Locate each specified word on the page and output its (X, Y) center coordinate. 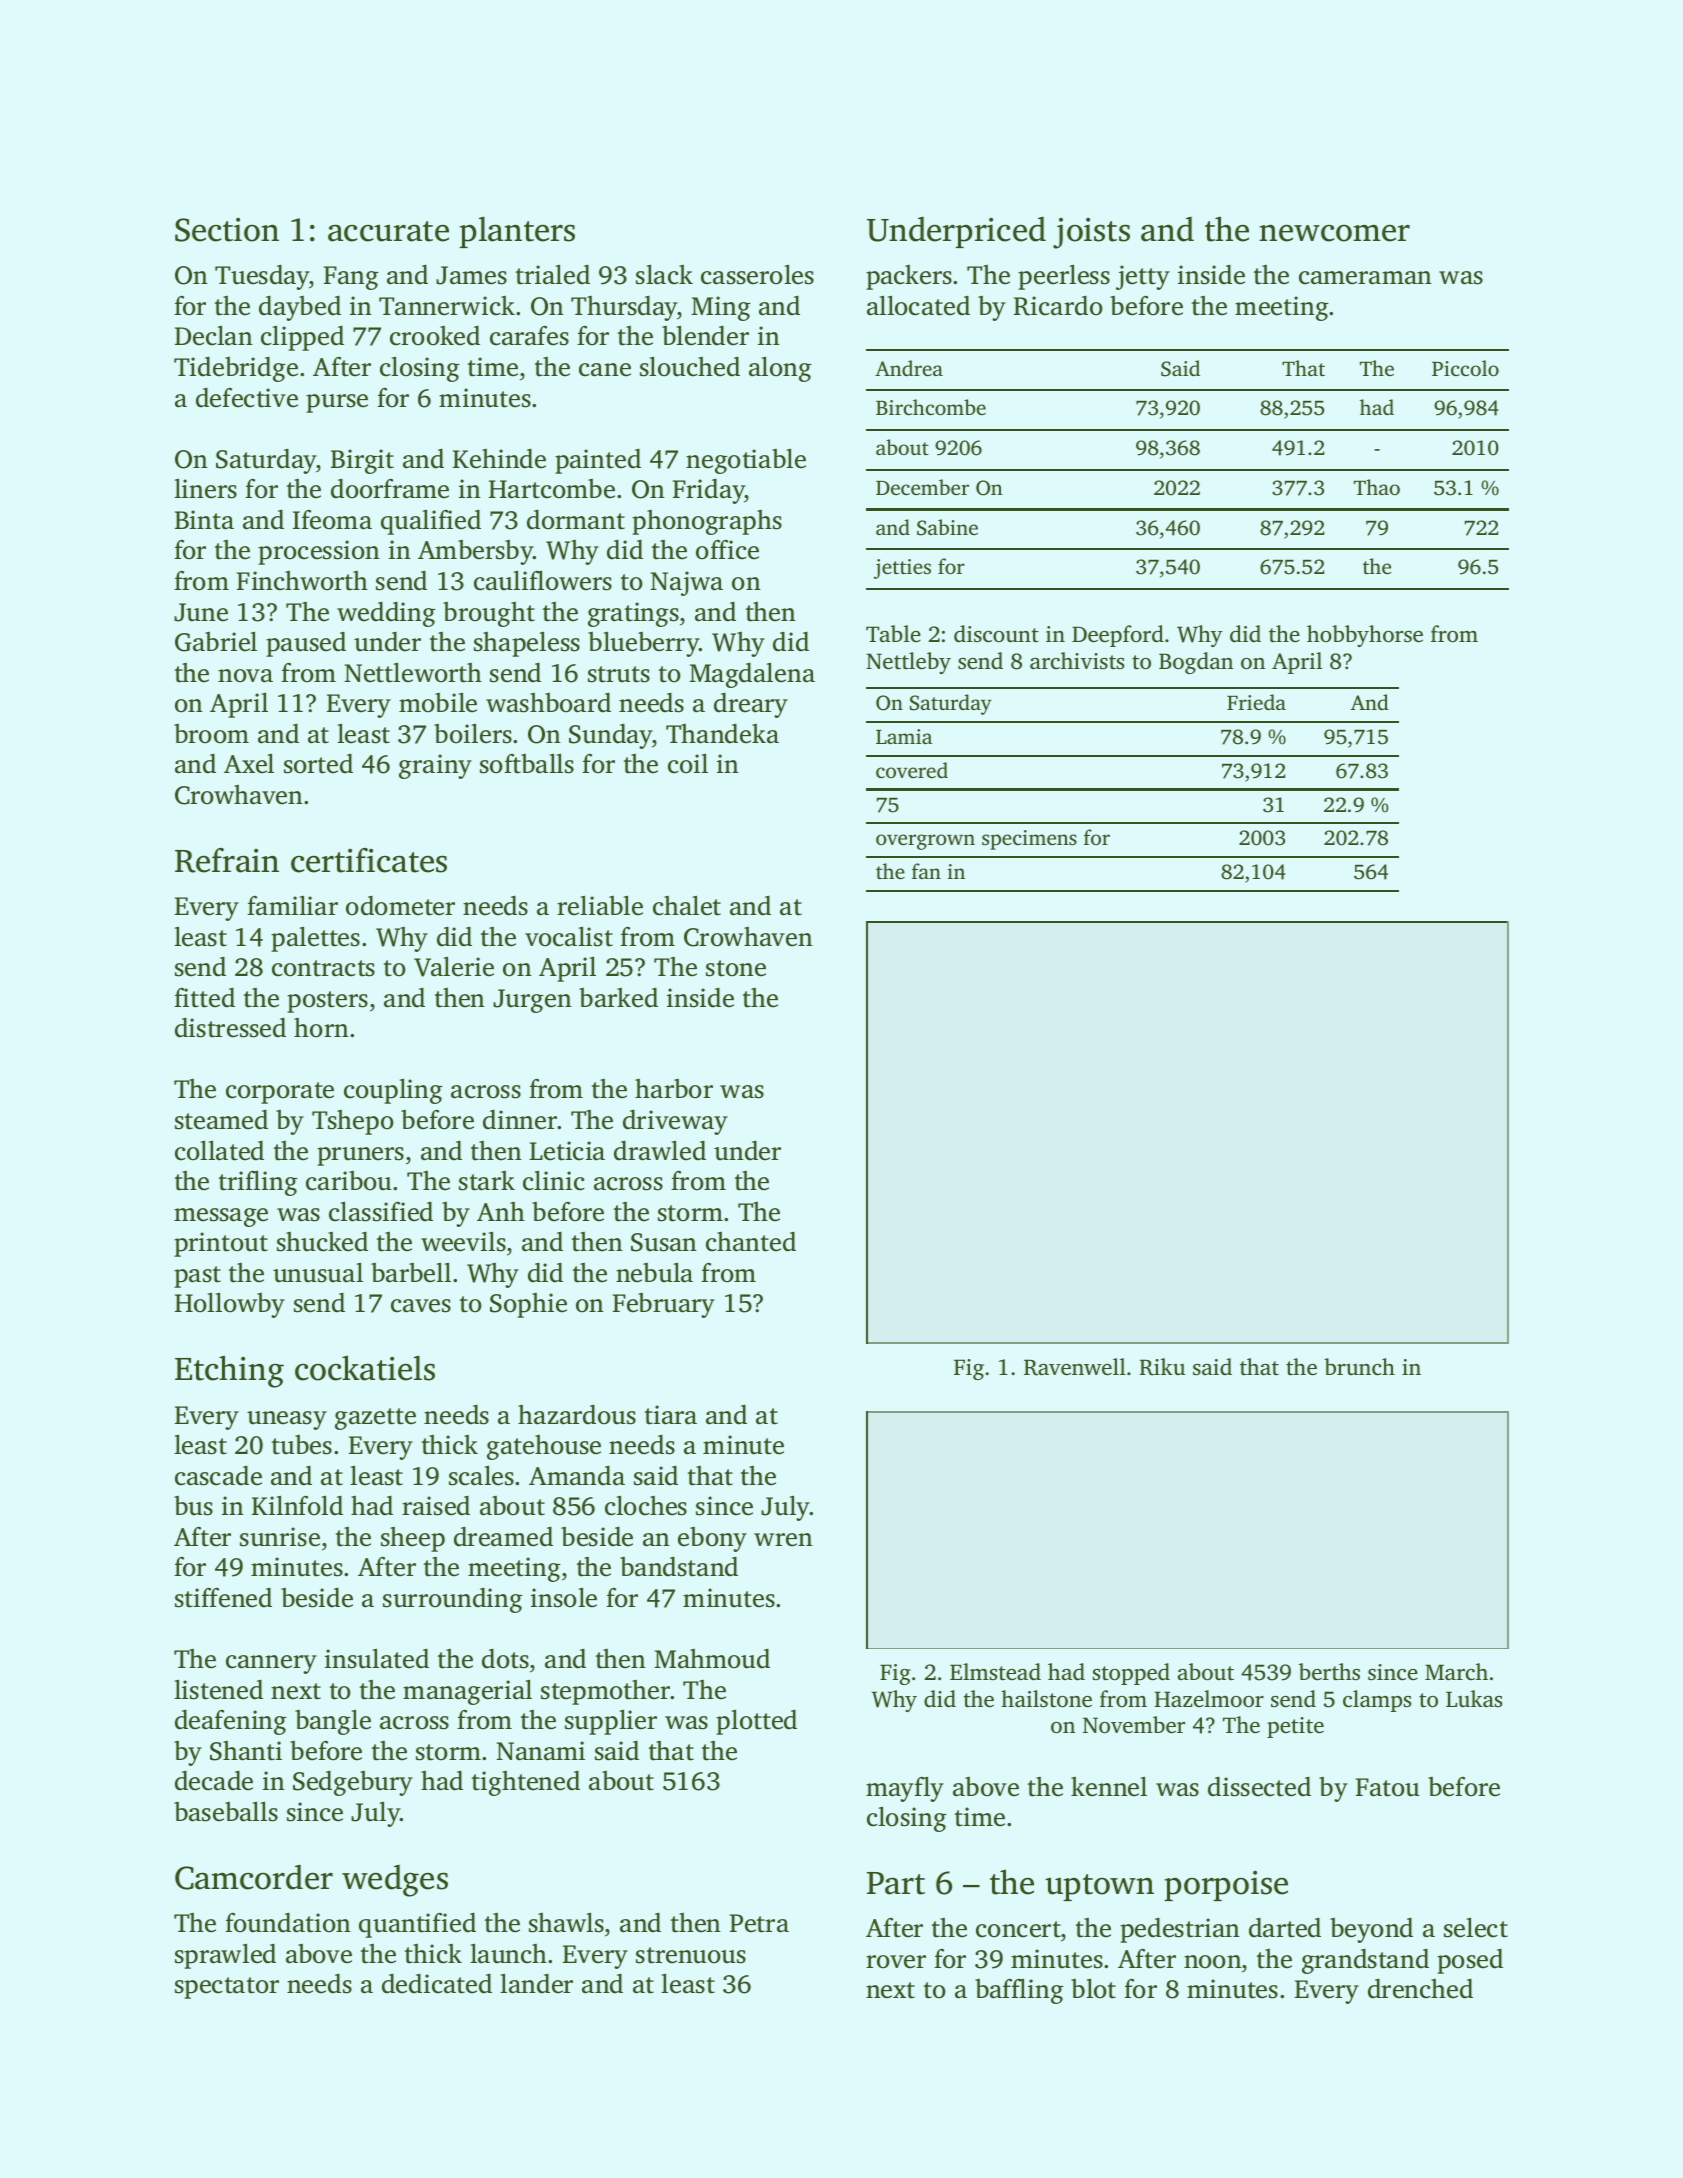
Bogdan (1196, 663)
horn (321, 1028)
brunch (1359, 1367)
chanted (751, 1242)
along (780, 369)
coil (688, 763)
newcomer (1334, 233)
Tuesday (262, 277)
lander (536, 1983)
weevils (463, 1241)
